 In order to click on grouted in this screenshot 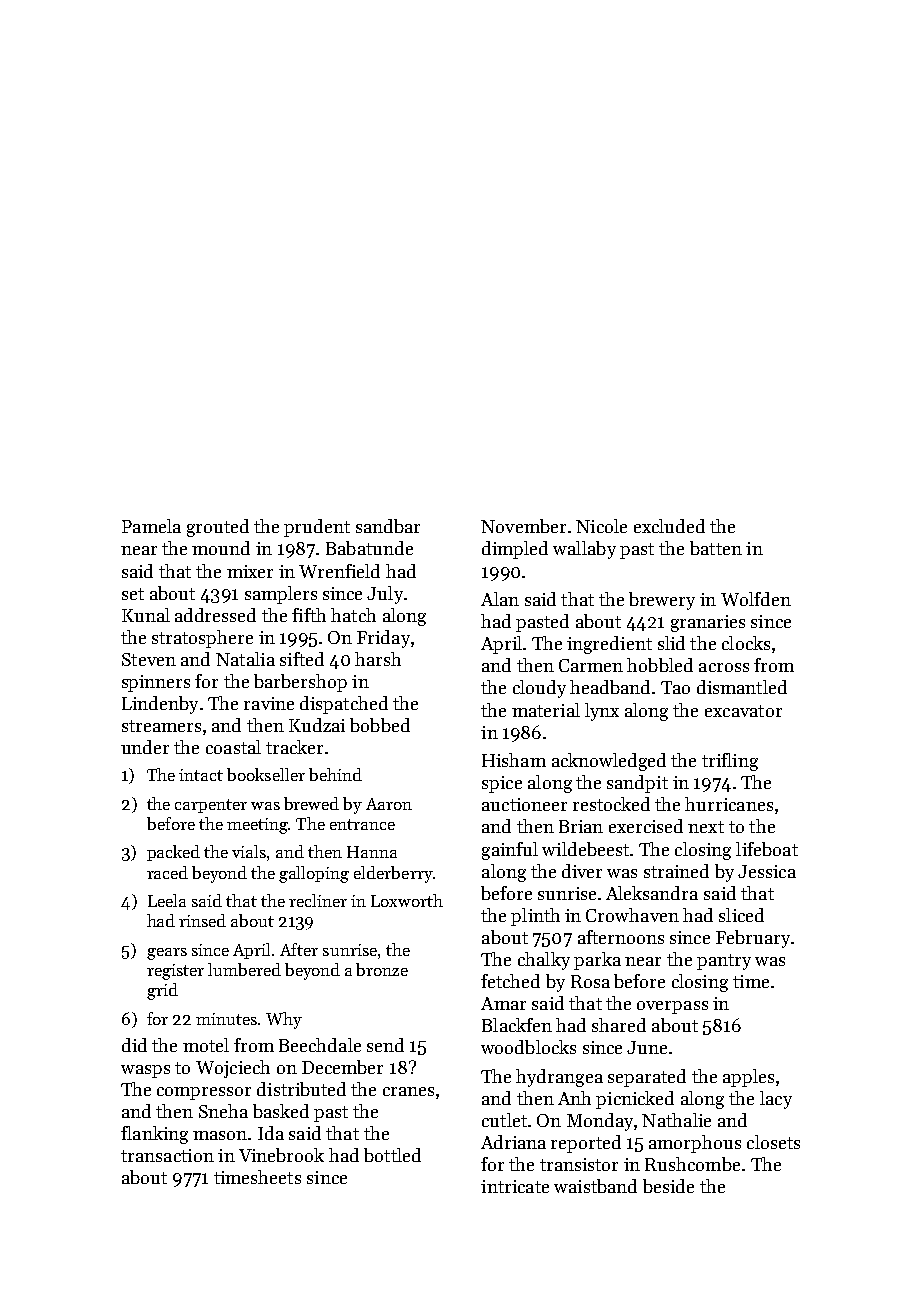, I will do `click(218, 528)`.
